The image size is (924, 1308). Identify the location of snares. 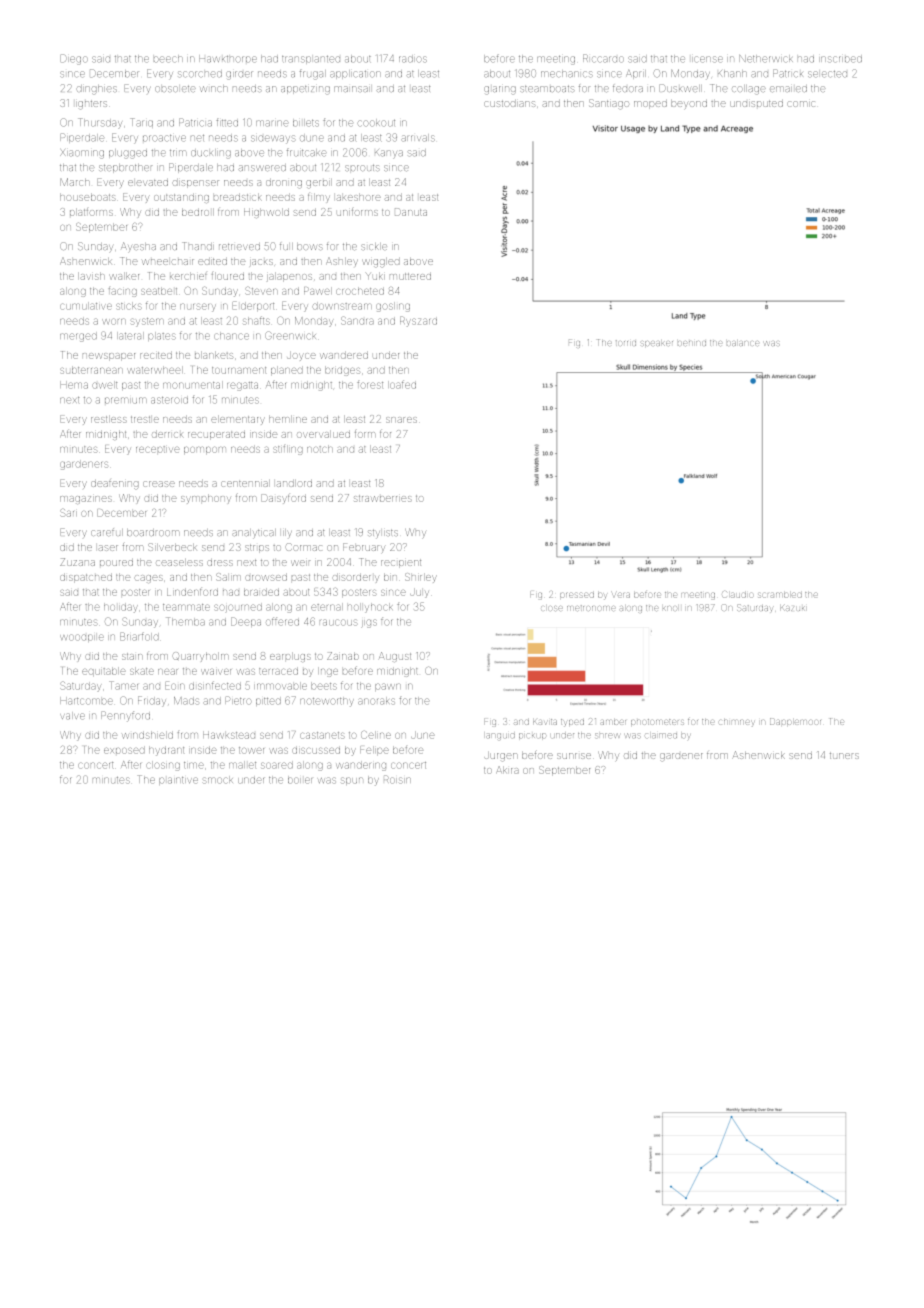
(401, 420).
